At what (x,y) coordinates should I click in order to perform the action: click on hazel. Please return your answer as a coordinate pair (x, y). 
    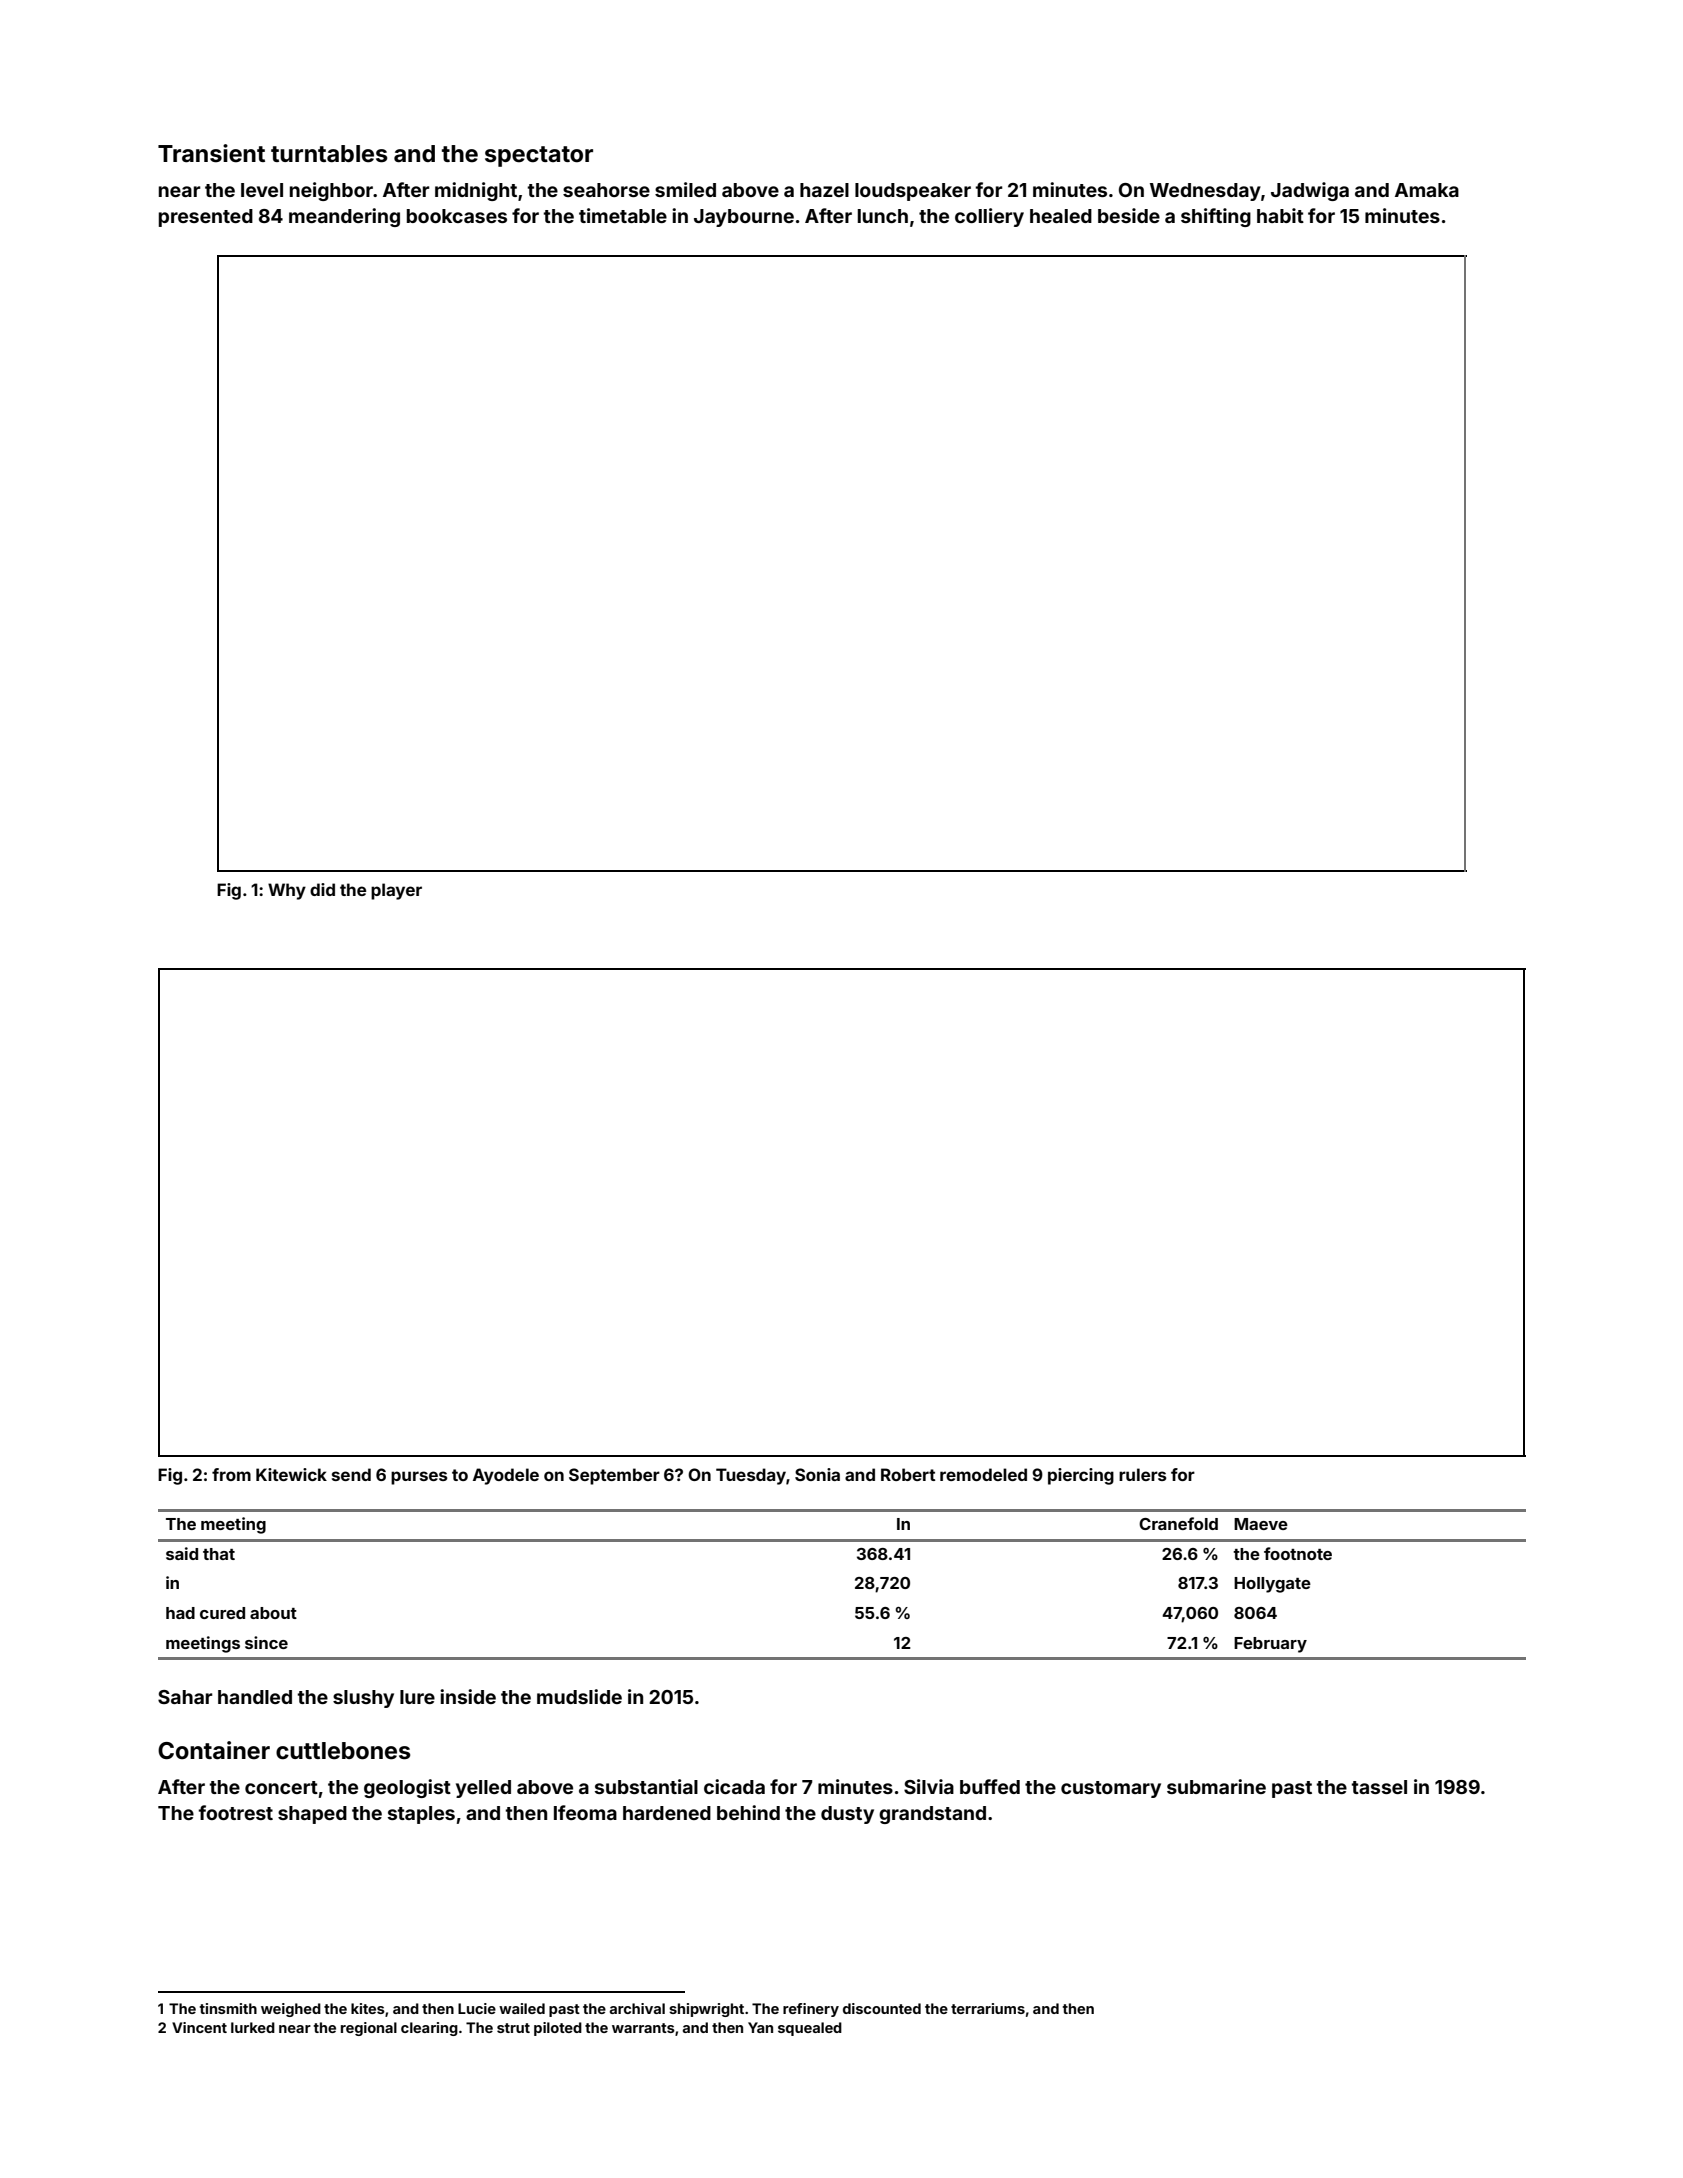
    Looking at the image, I should click on (824, 190).
